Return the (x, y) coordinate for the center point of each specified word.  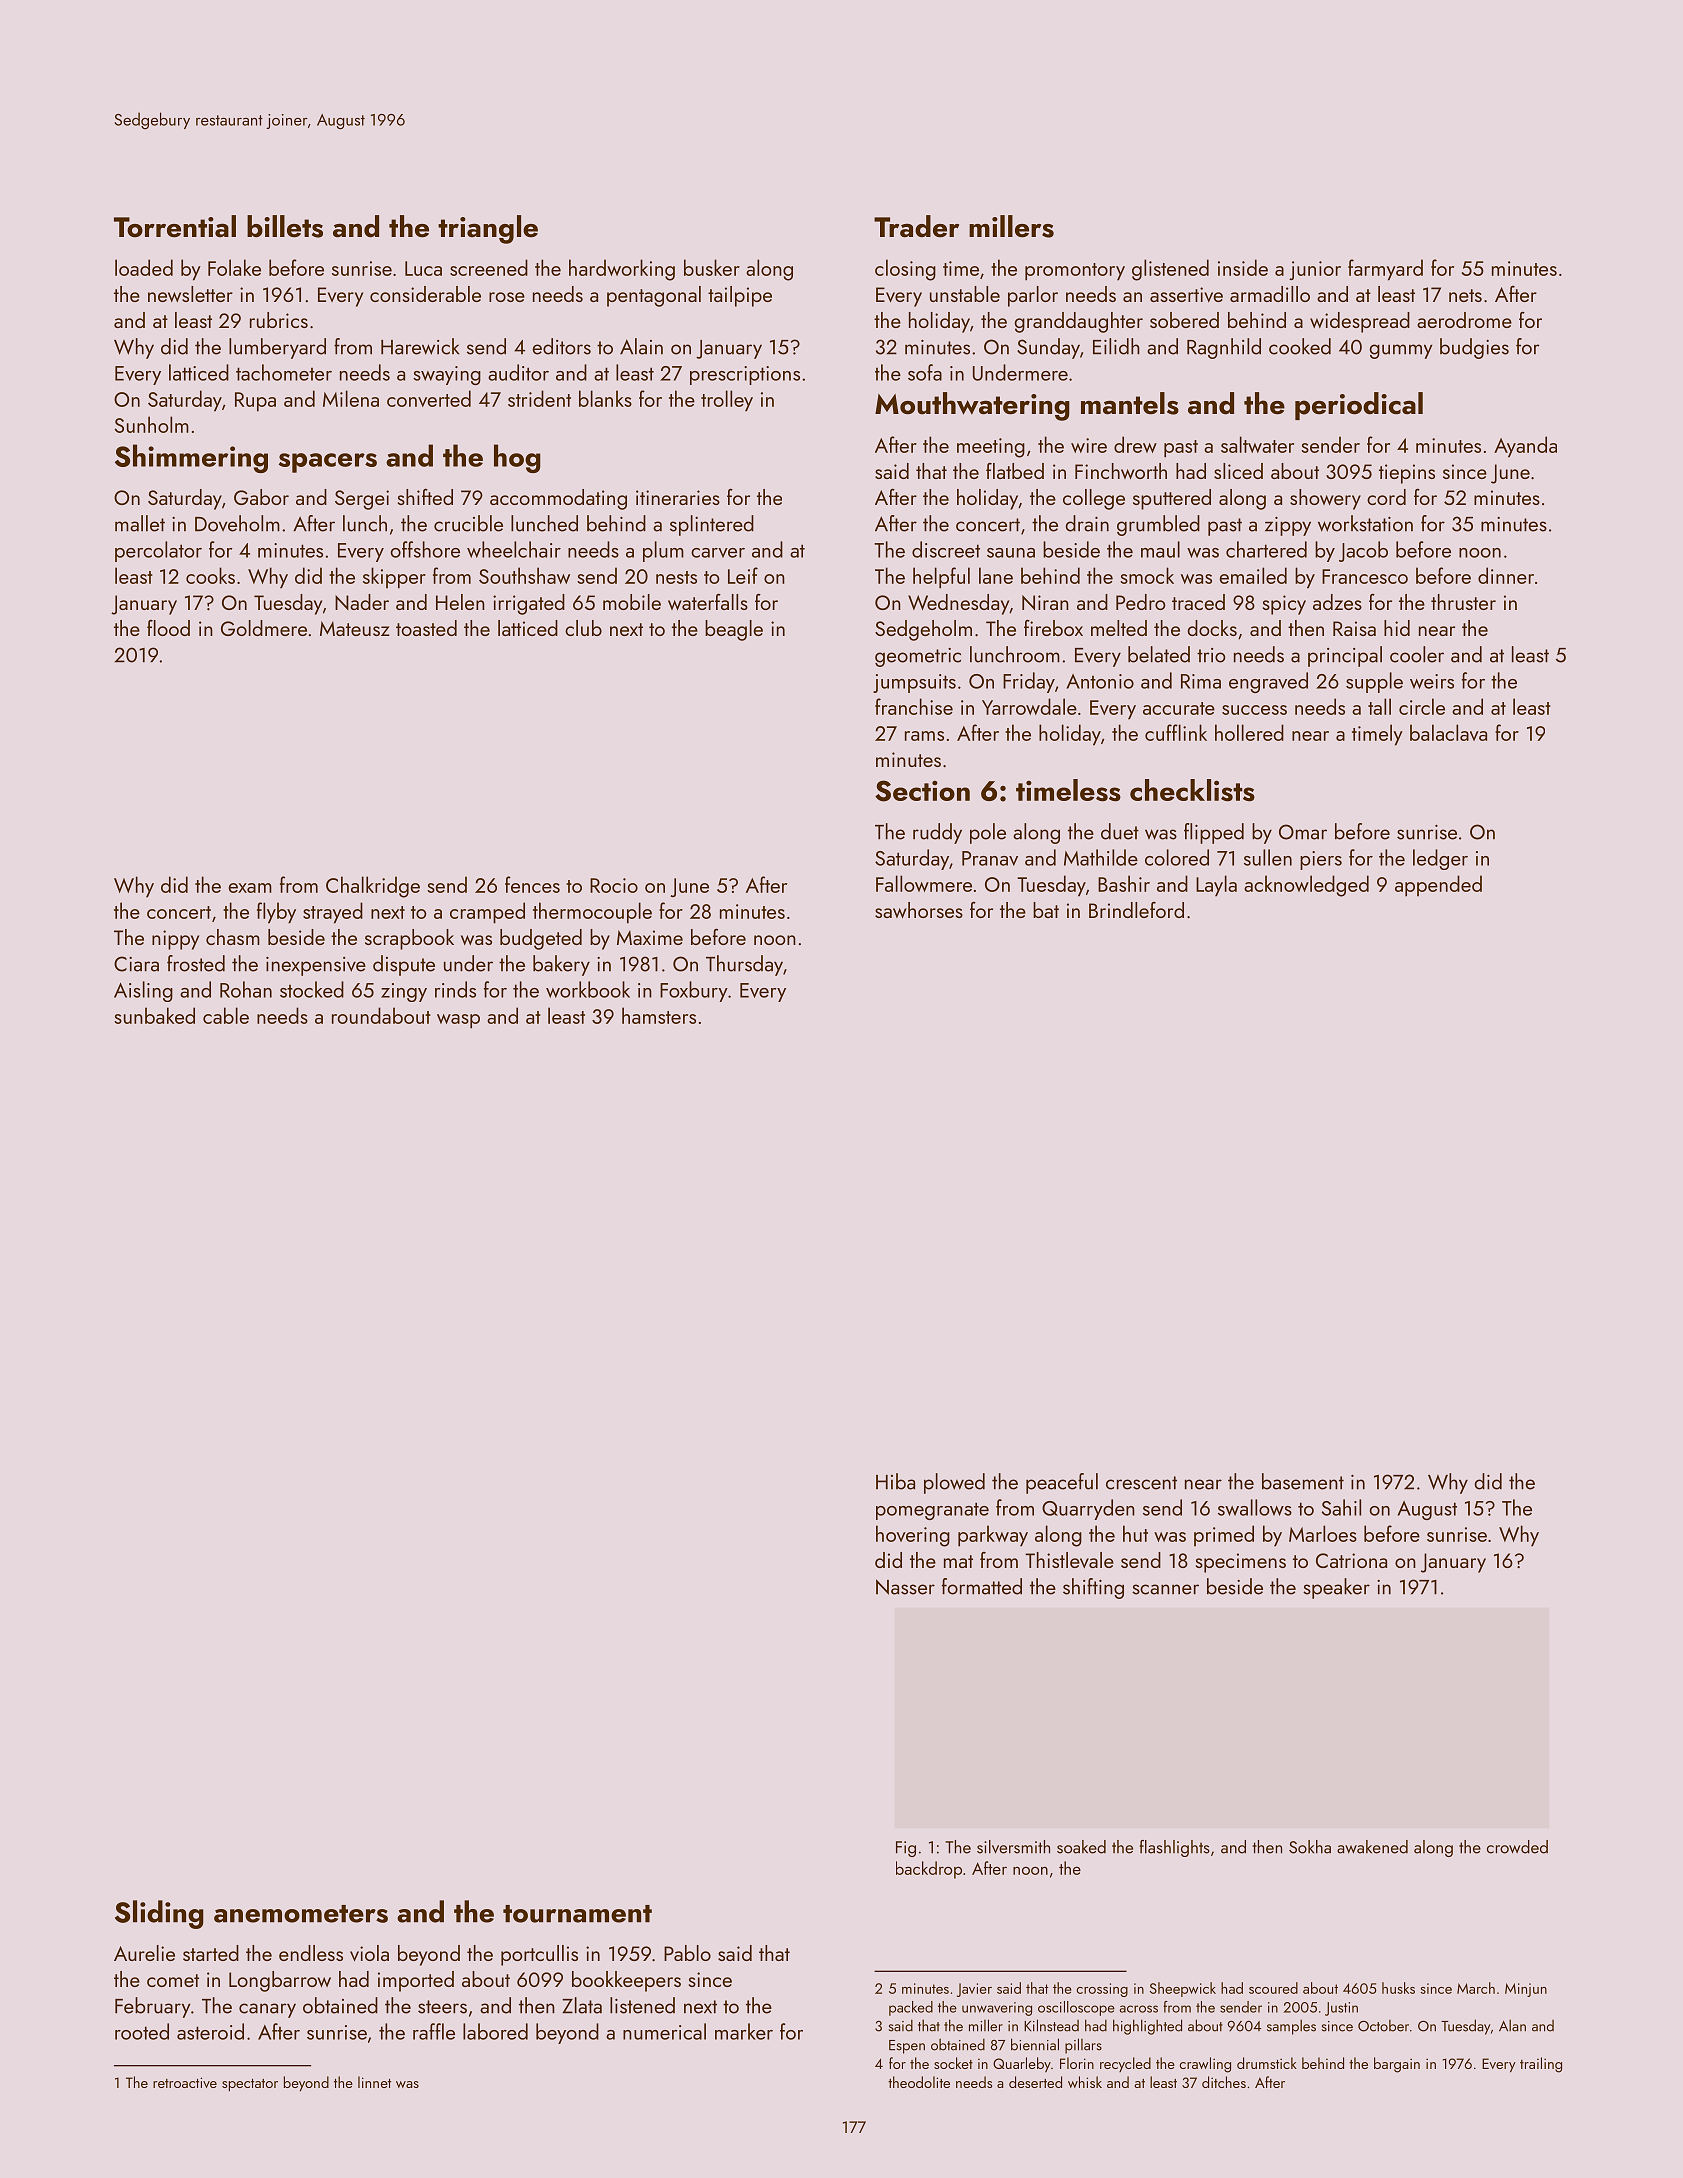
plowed (954, 1483)
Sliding (159, 1914)
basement (1303, 1481)
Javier (974, 1990)
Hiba (895, 1481)
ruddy (937, 833)
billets (285, 226)
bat (1046, 910)
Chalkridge (373, 887)
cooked (1300, 346)
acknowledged (1306, 886)
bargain (1397, 2065)
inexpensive (316, 966)
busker (712, 267)
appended (1438, 886)
